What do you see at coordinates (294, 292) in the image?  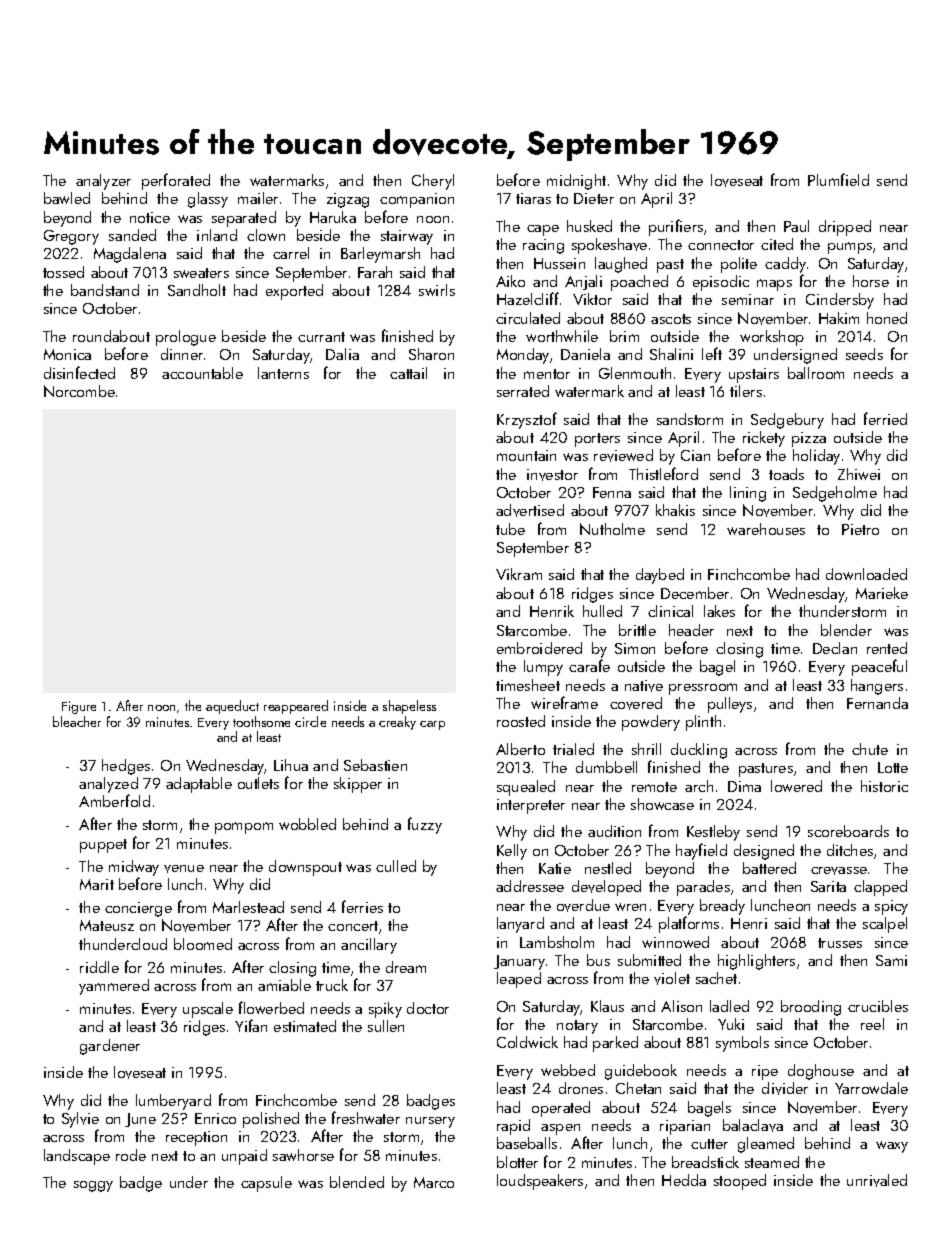 I see `exported` at bounding box center [294, 292].
